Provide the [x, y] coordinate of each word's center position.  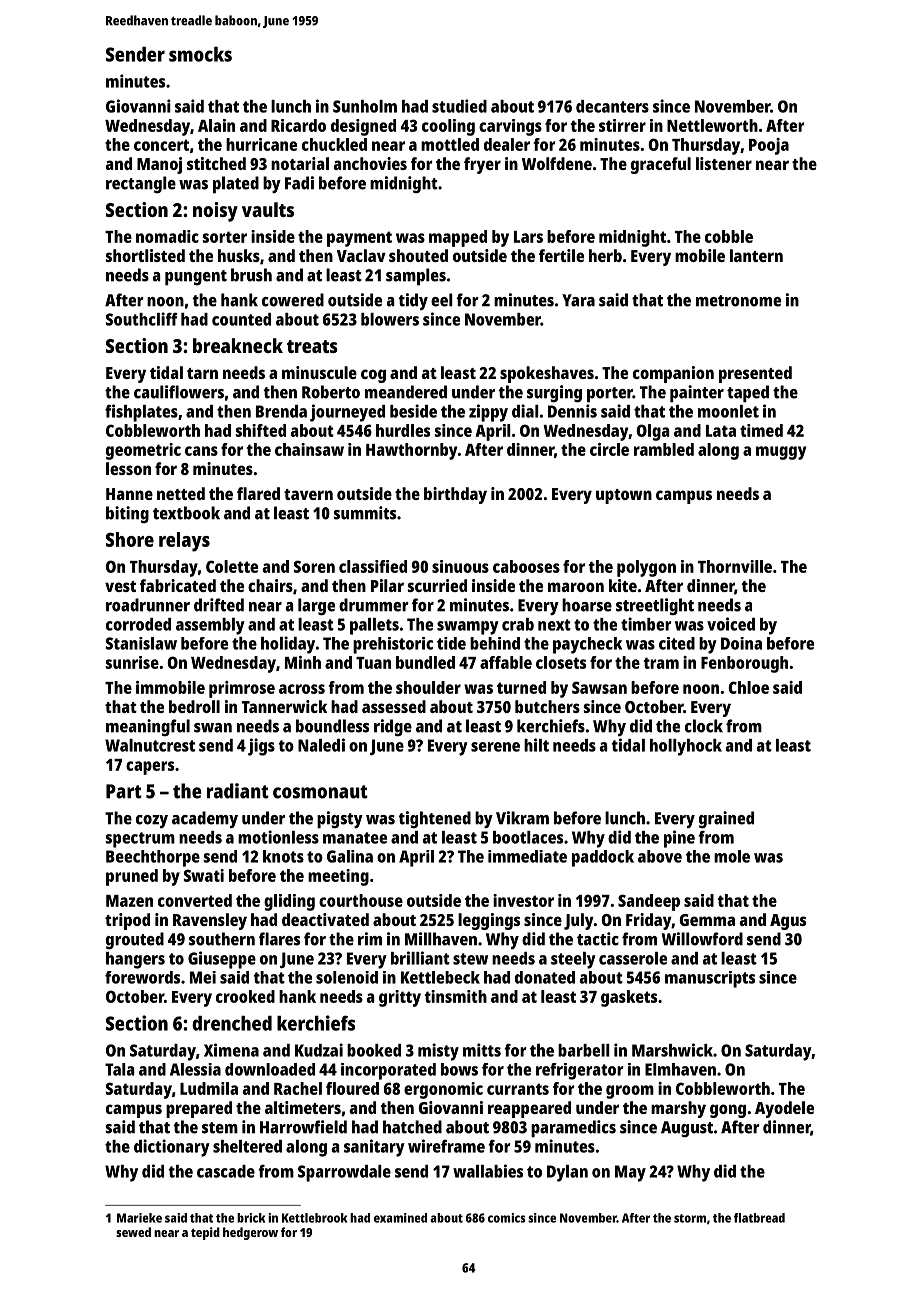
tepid [205, 1233]
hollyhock [686, 747]
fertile [561, 255]
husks [239, 255]
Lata [721, 431]
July [579, 921]
